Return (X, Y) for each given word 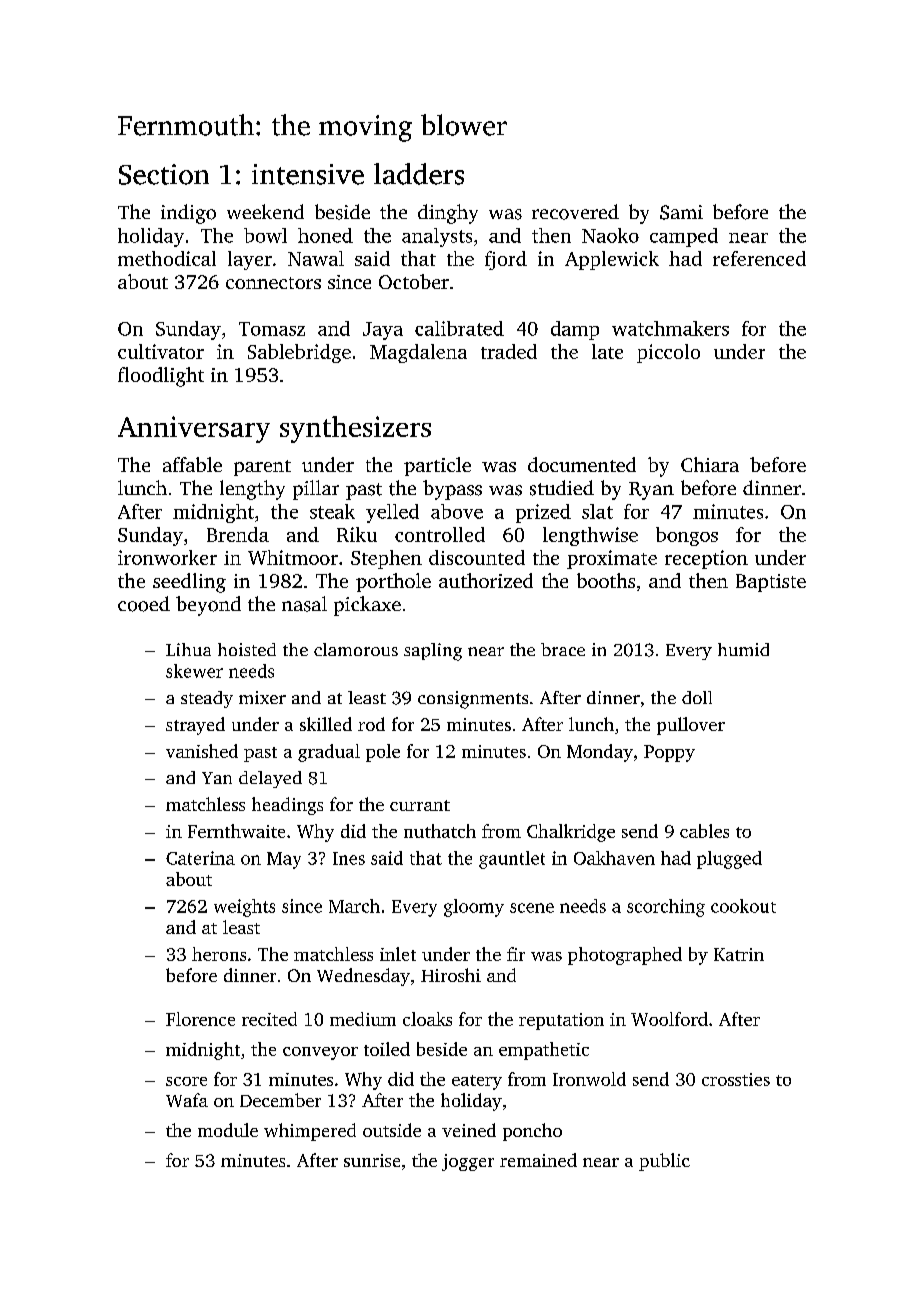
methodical (167, 258)
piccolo (668, 353)
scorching (666, 908)
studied (562, 488)
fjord (506, 260)
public (664, 1162)
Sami (681, 212)
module (228, 1130)
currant (420, 805)
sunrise (372, 1160)
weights (244, 908)
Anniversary (194, 429)
